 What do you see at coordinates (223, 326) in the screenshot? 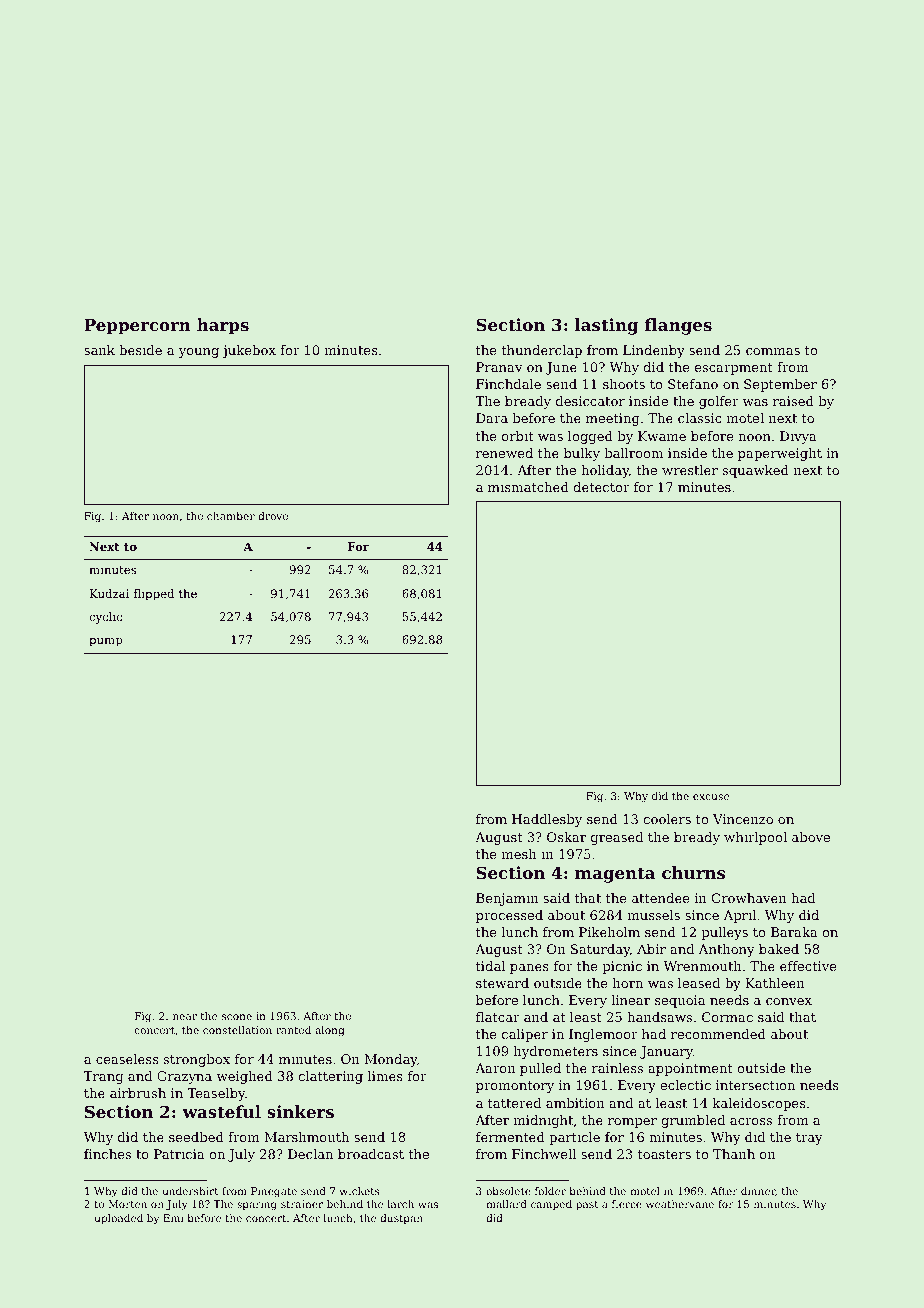
I see `harps` at bounding box center [223, 326].
